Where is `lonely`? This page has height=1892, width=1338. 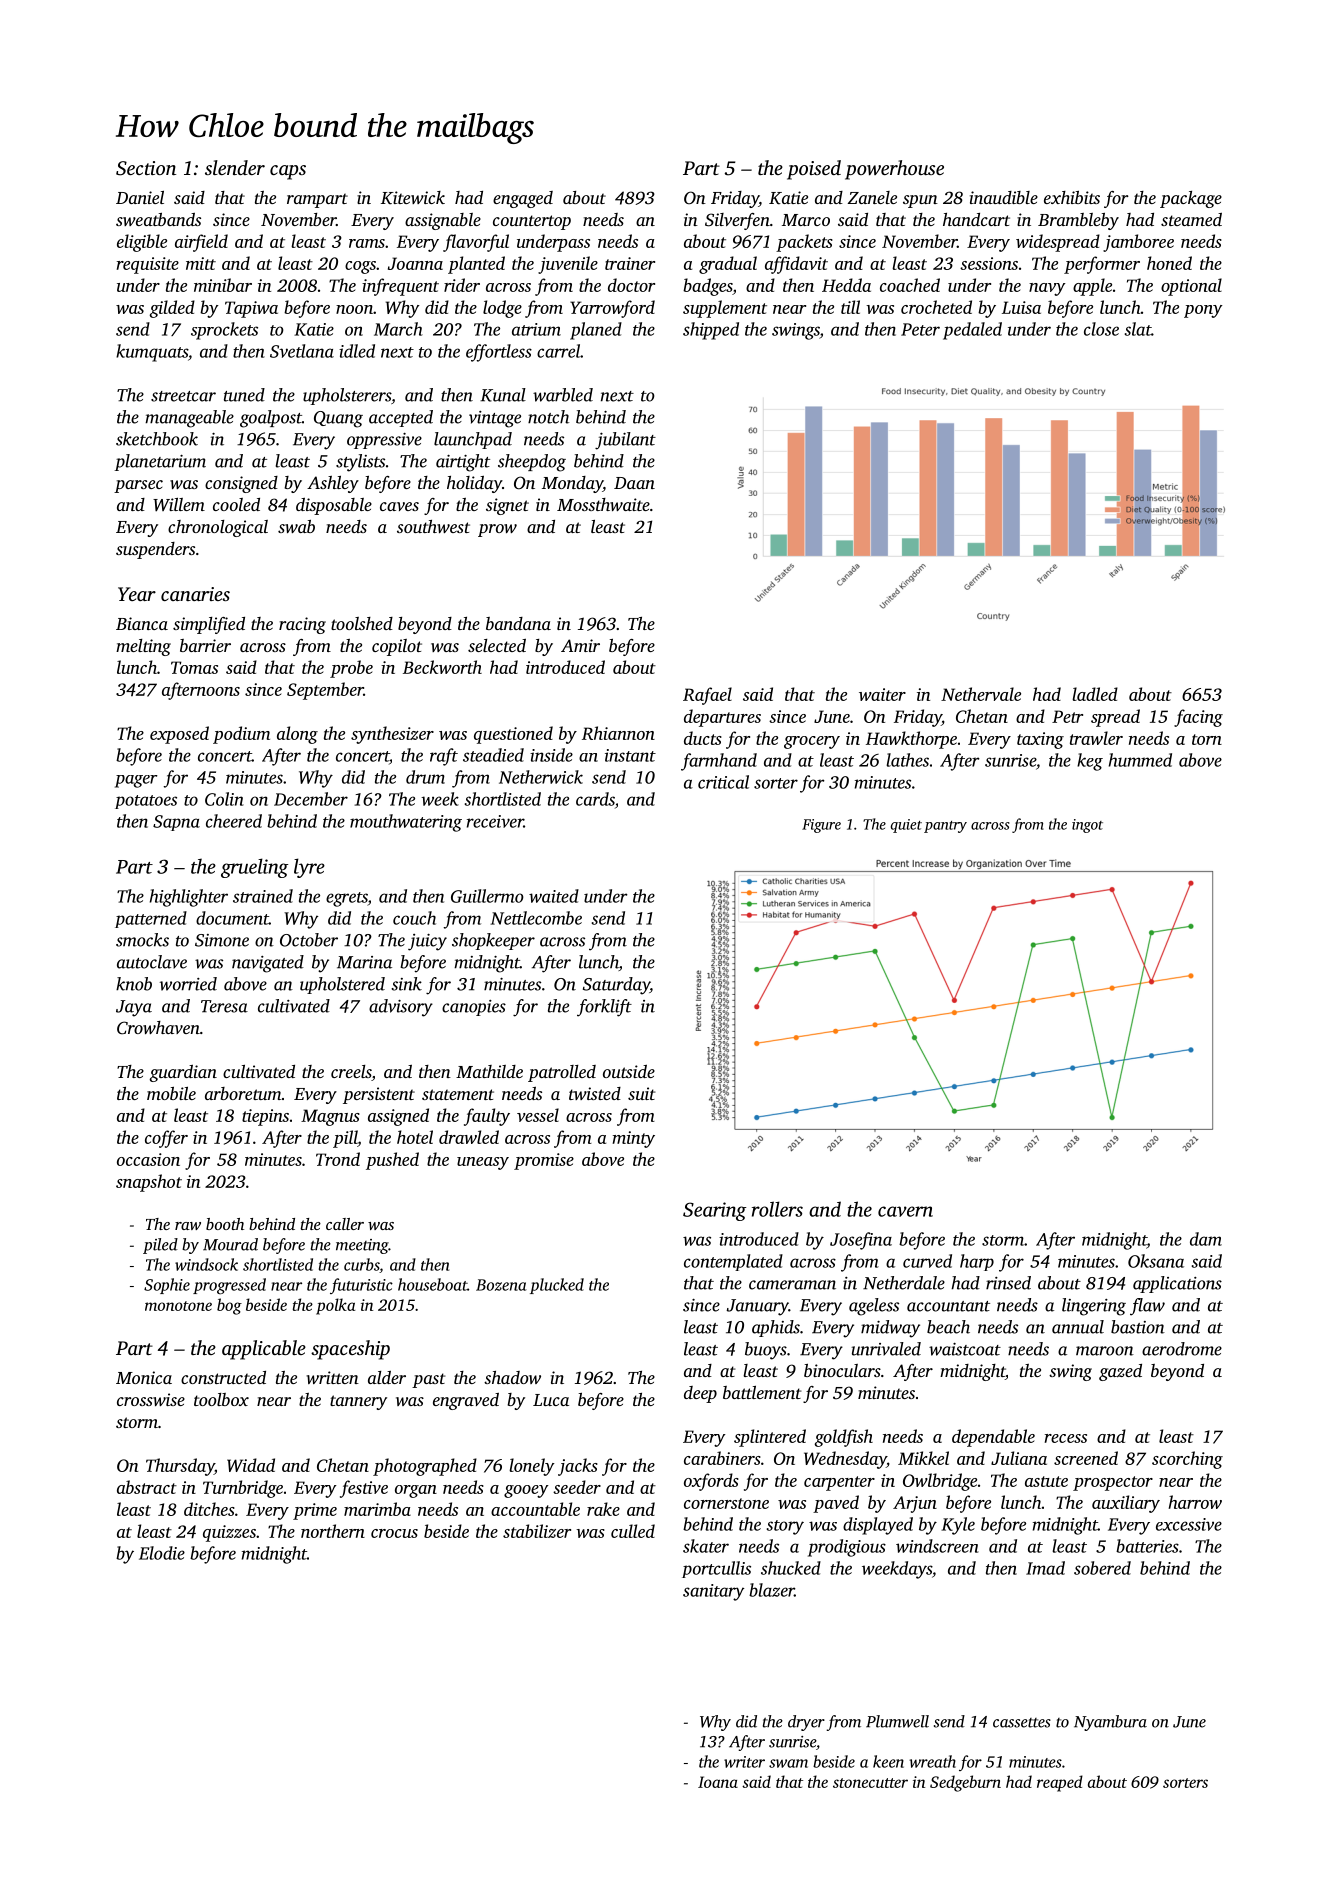 lonely is located at coordinates (532, 1467).
